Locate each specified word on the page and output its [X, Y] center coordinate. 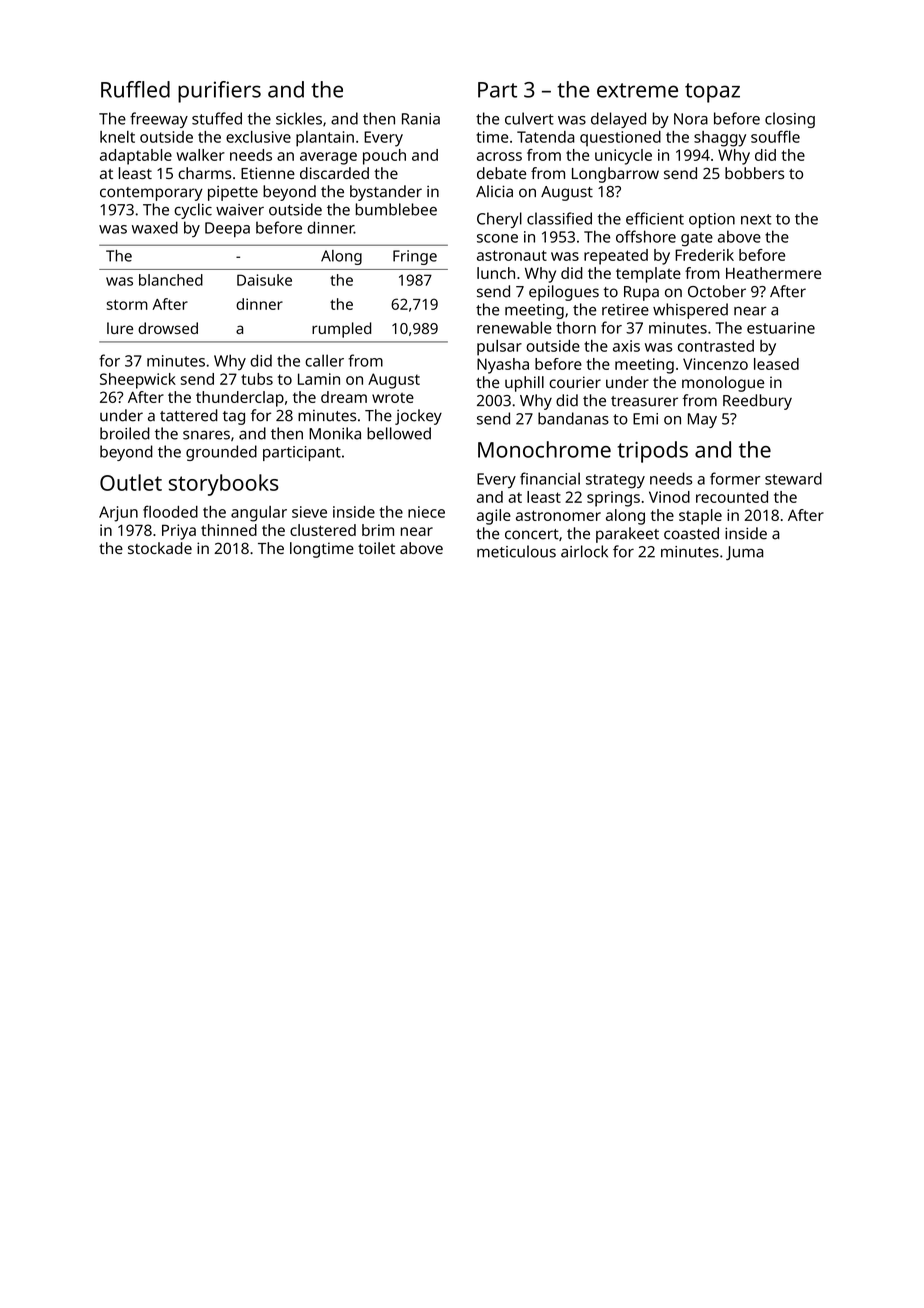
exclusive [258, 137]
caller [324, 360]
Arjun [118, 514]
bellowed [399, 433]
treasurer [644, 401]
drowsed [168, 328]
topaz [712, 93]
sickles [299, 118]
